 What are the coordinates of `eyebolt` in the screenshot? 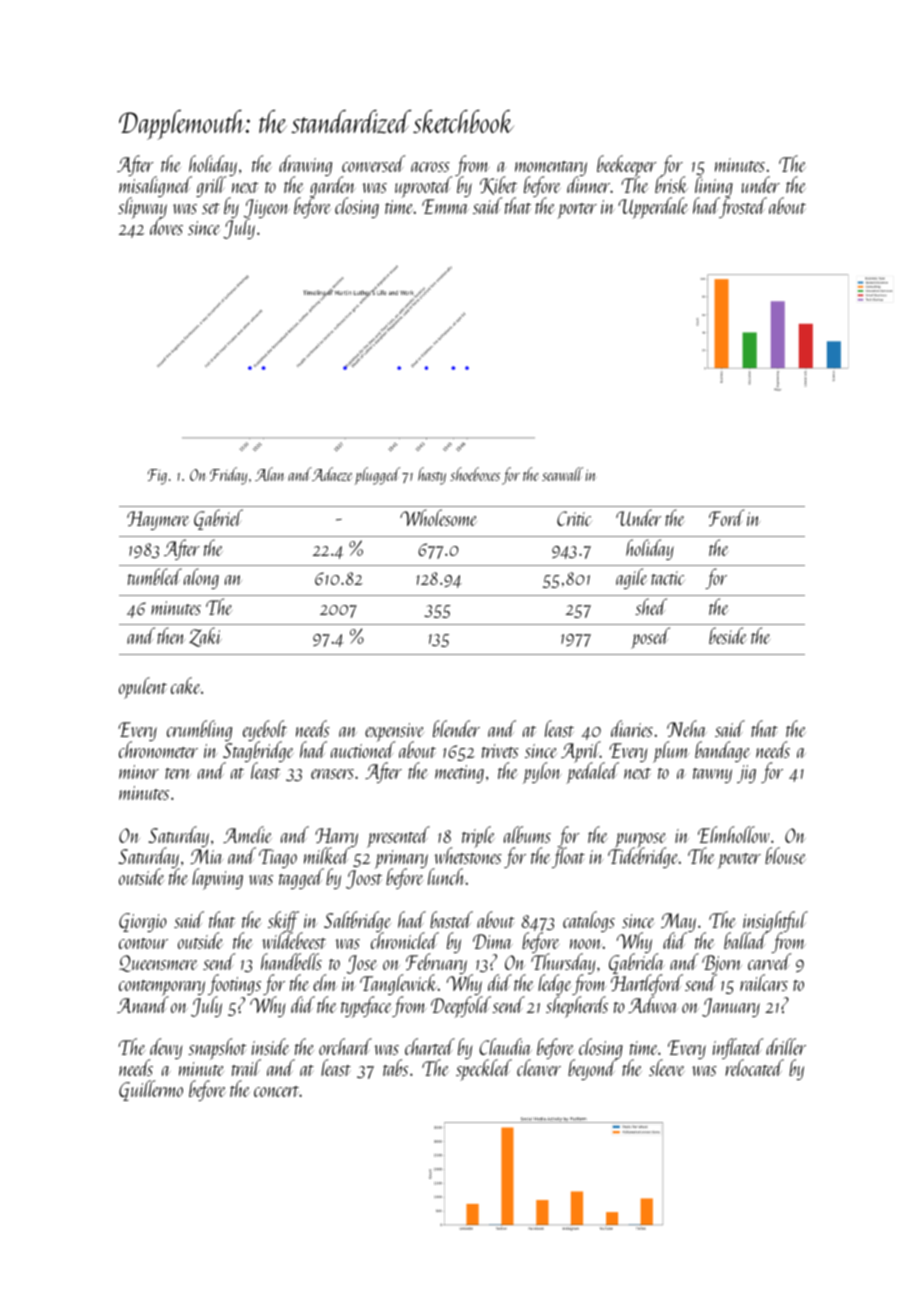 It's located at (265, 731).
